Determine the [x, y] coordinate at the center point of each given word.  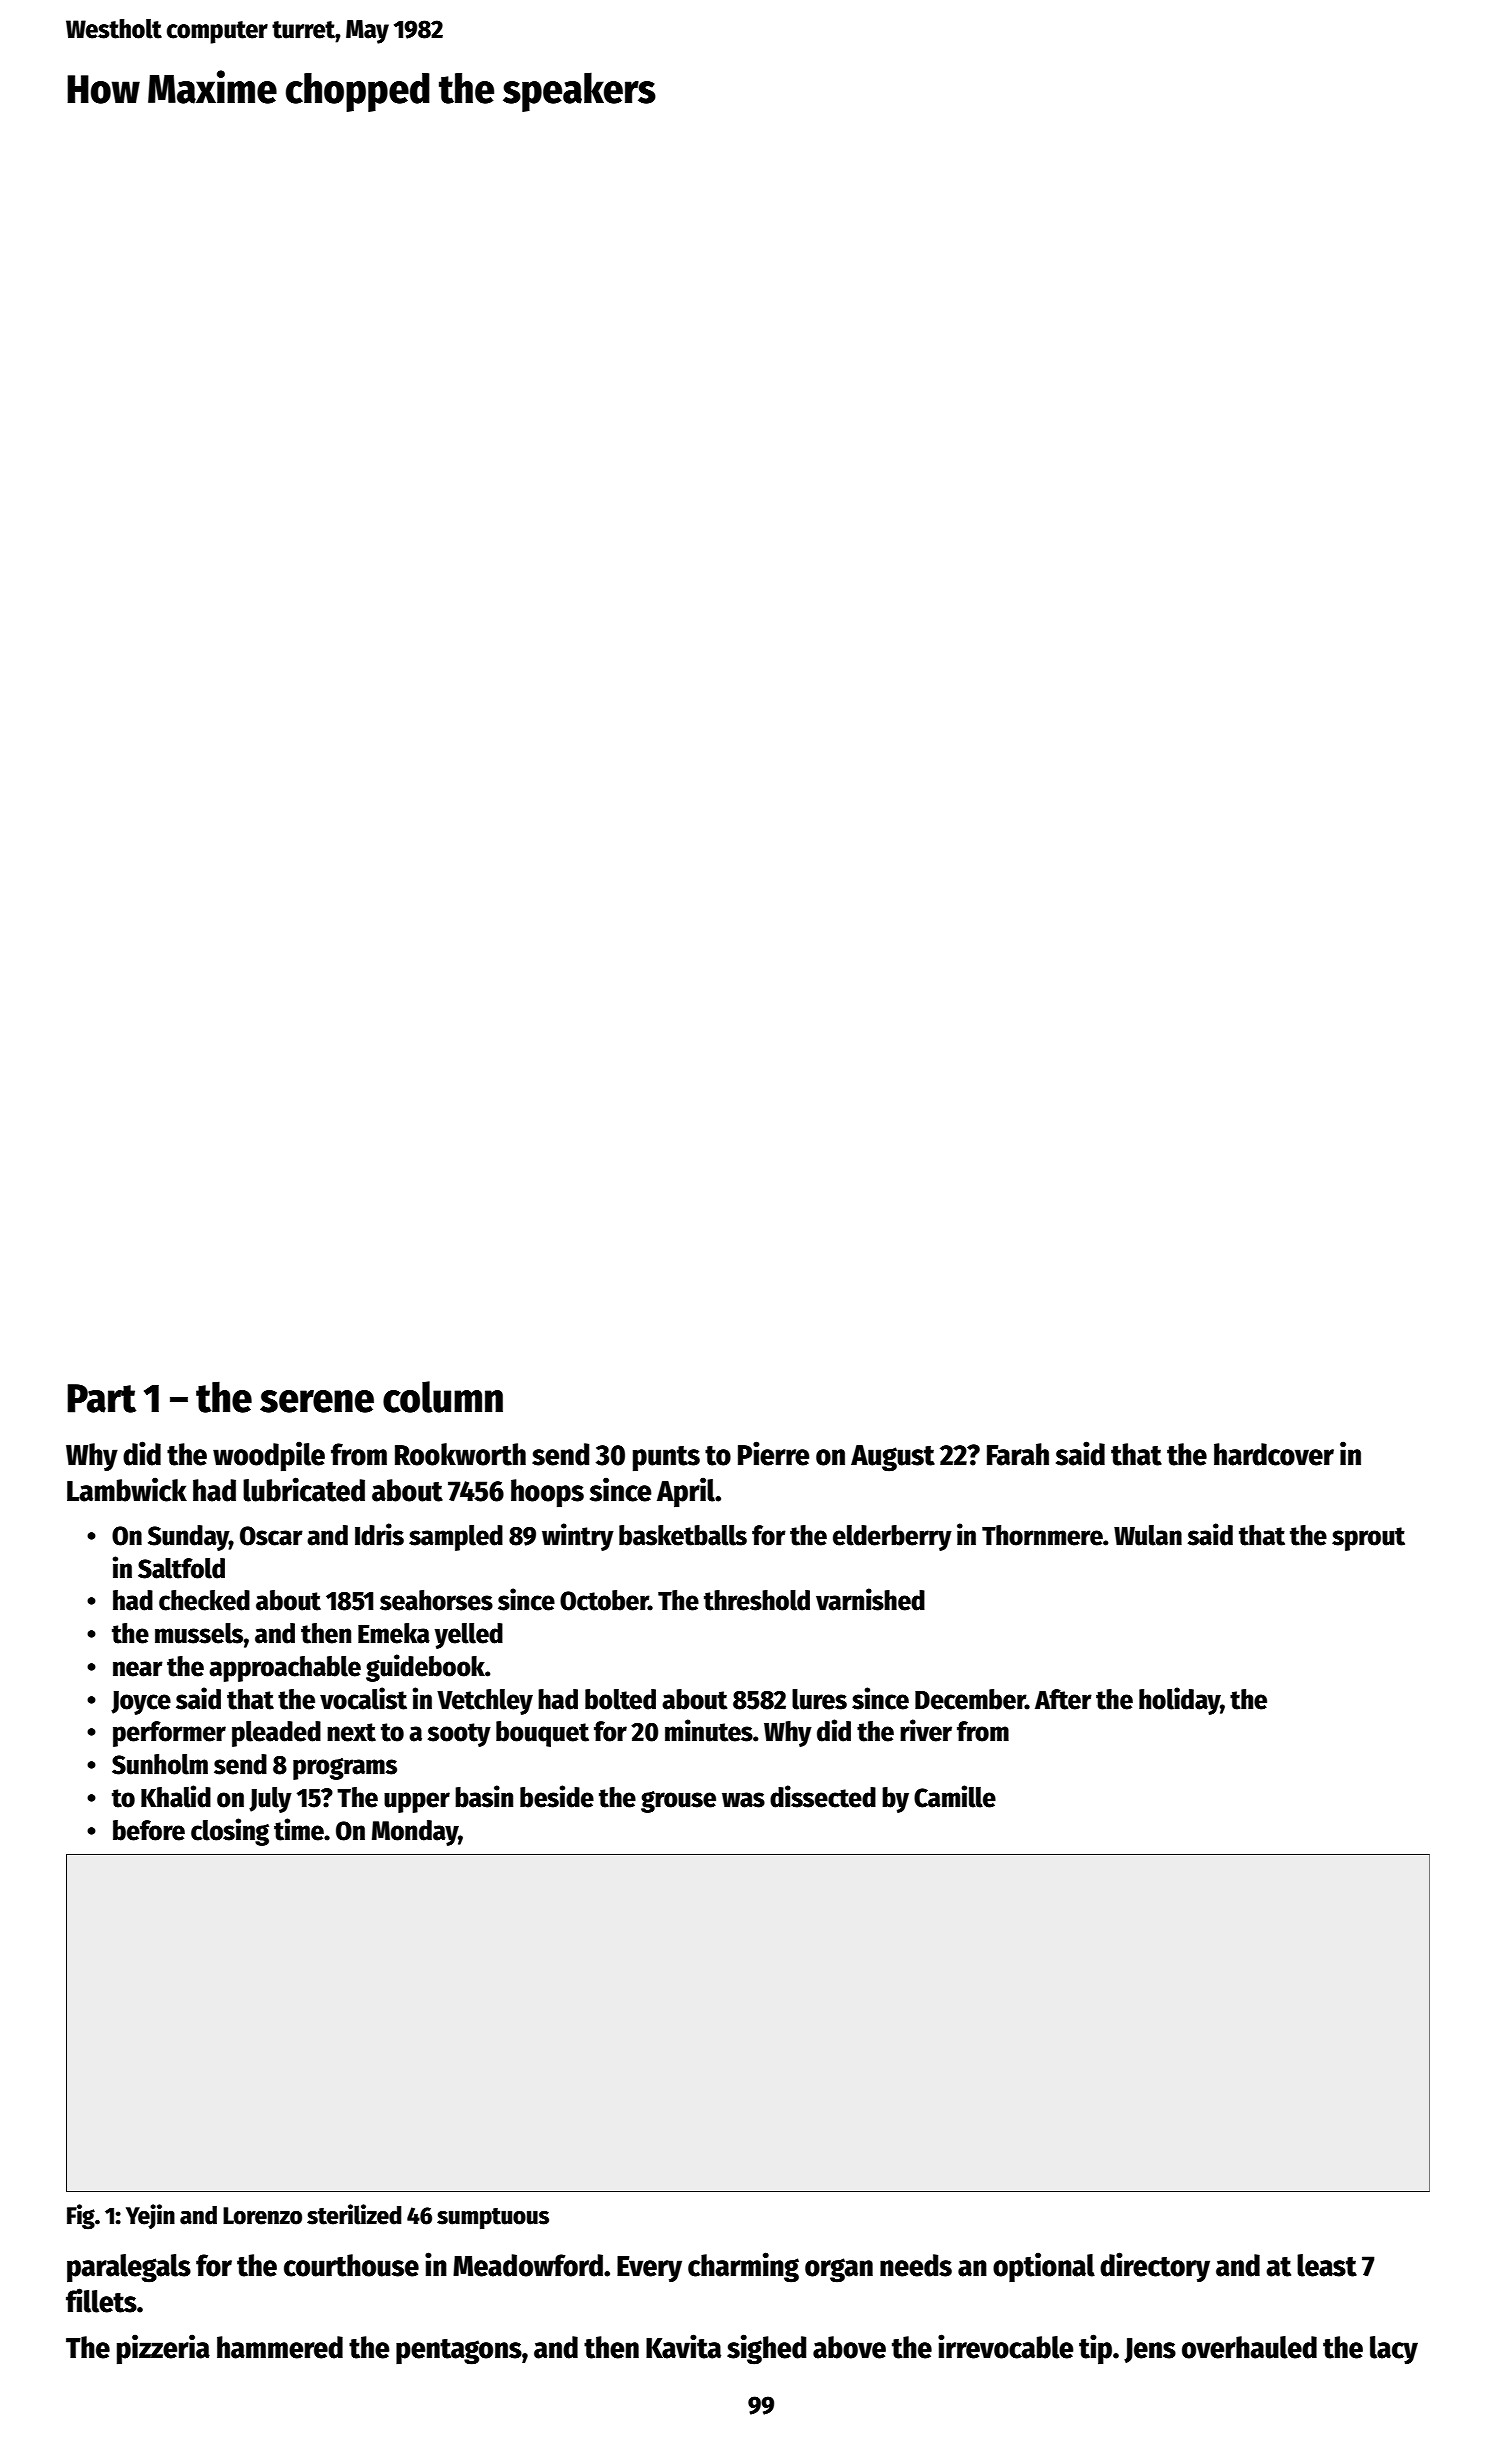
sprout [1368, 1539]
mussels [199, 1633]
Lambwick [127, 1489]
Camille [955, 1796]
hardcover [1274, 1454]
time [299, 1829]
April [686, 1492]
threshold [757, 1600]
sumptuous [493, 2218]
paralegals [129, 2268]
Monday [415, 1833]
